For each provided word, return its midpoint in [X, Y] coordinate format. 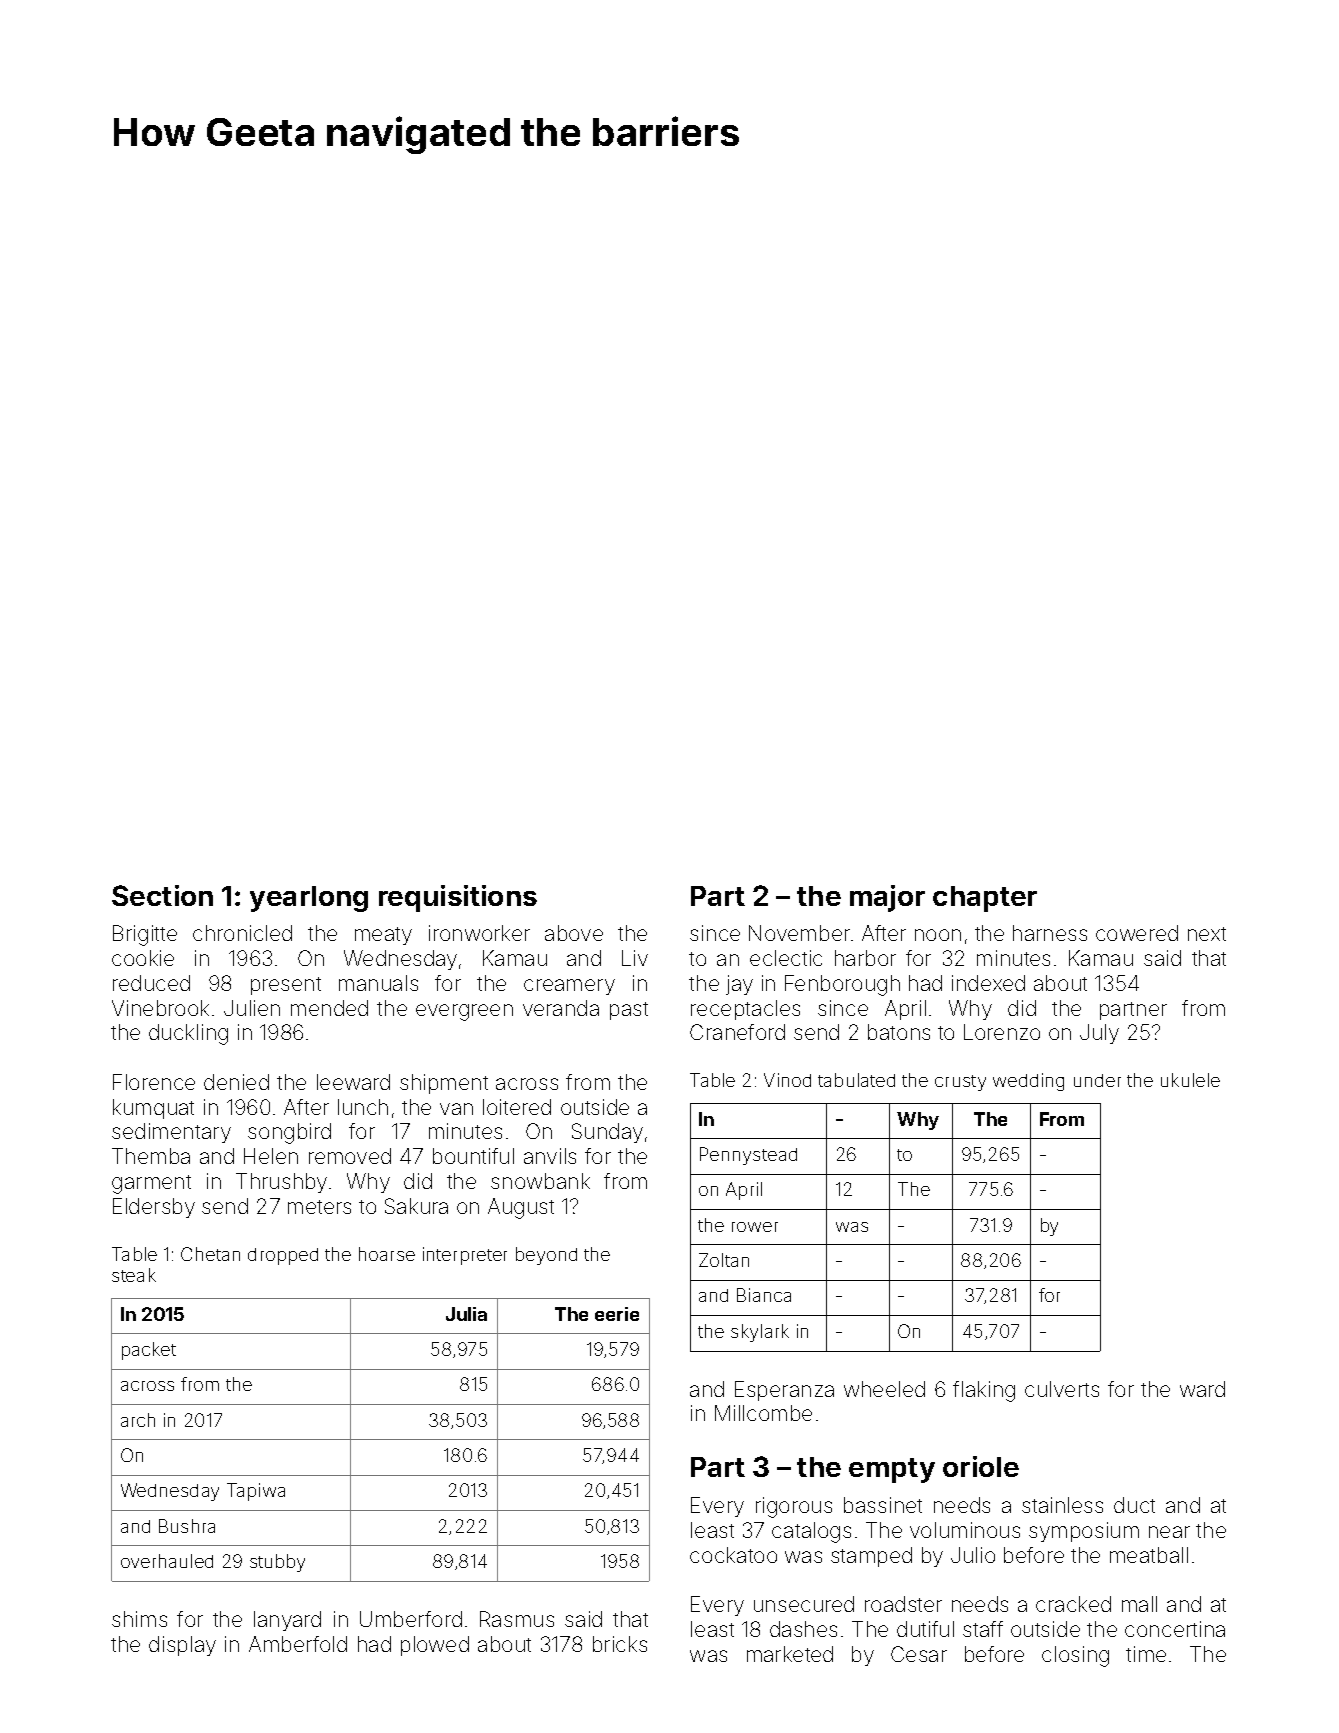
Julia [466, 1314]
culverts [1062, 1389]
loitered [517, 1107]
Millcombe [763, 1413]
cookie [143, 958]
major [887, 898]
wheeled [884, 1389]
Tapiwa [256, 1492]
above [574, 933]
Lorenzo [1002, 1032]
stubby [277, 1563]
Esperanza [784, 1391]
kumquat [153, 1109]
